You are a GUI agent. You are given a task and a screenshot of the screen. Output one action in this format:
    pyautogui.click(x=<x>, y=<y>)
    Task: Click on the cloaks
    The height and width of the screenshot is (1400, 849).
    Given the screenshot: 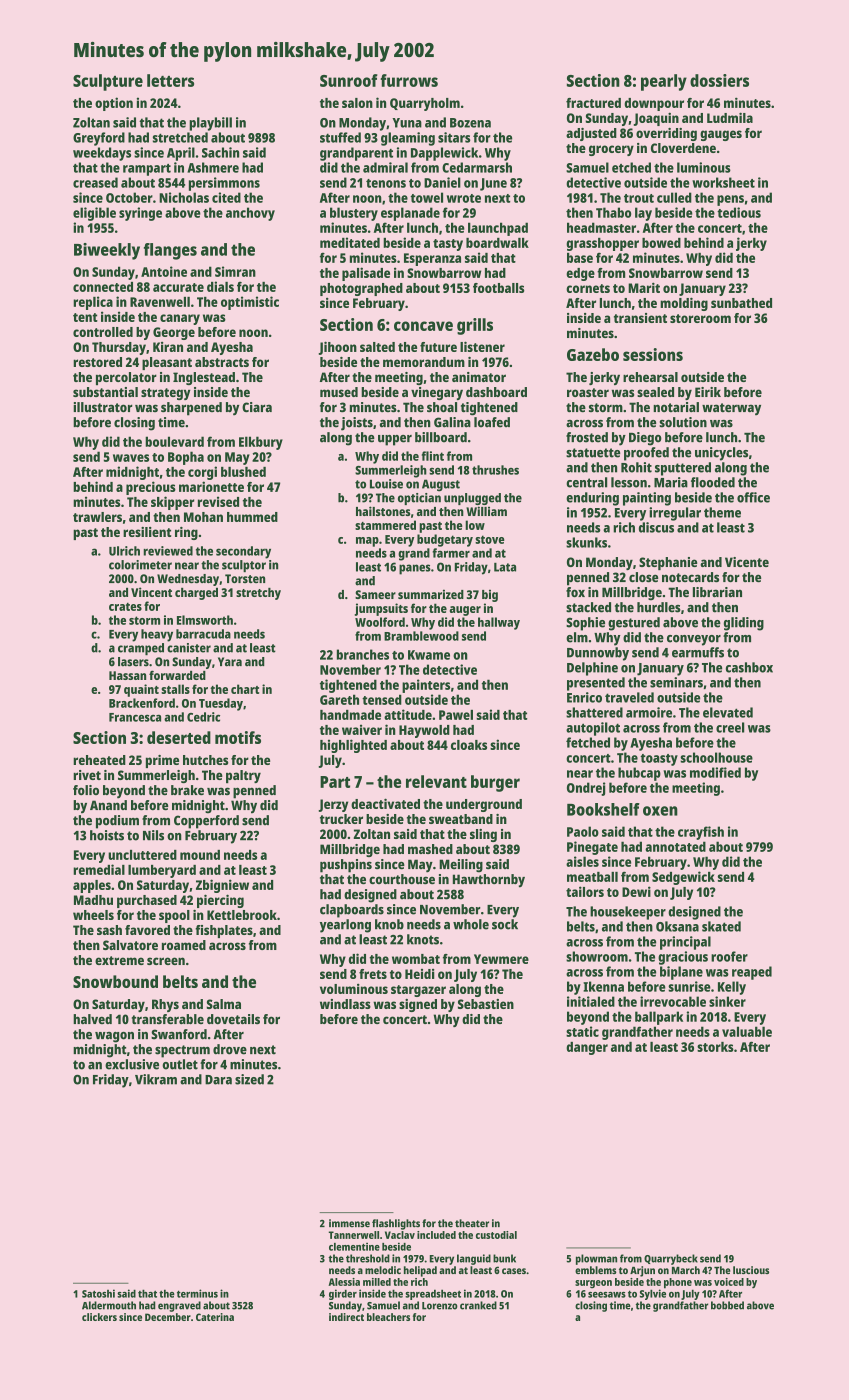 What is the action you would take?
    pyautogui.click(x=469, y=745)
